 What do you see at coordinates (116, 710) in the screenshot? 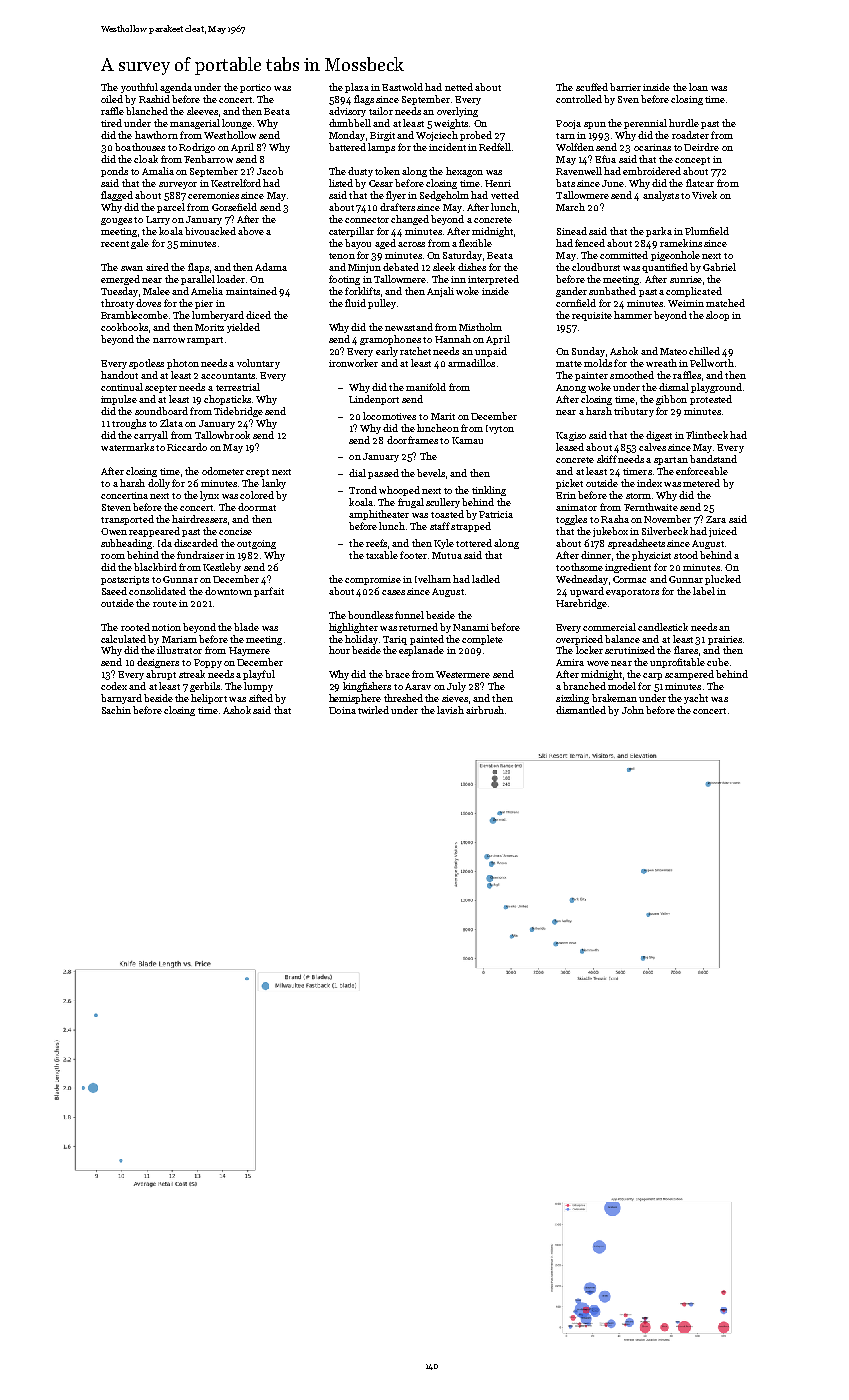
I see `Sachin` at bounding box center [116, 710].
